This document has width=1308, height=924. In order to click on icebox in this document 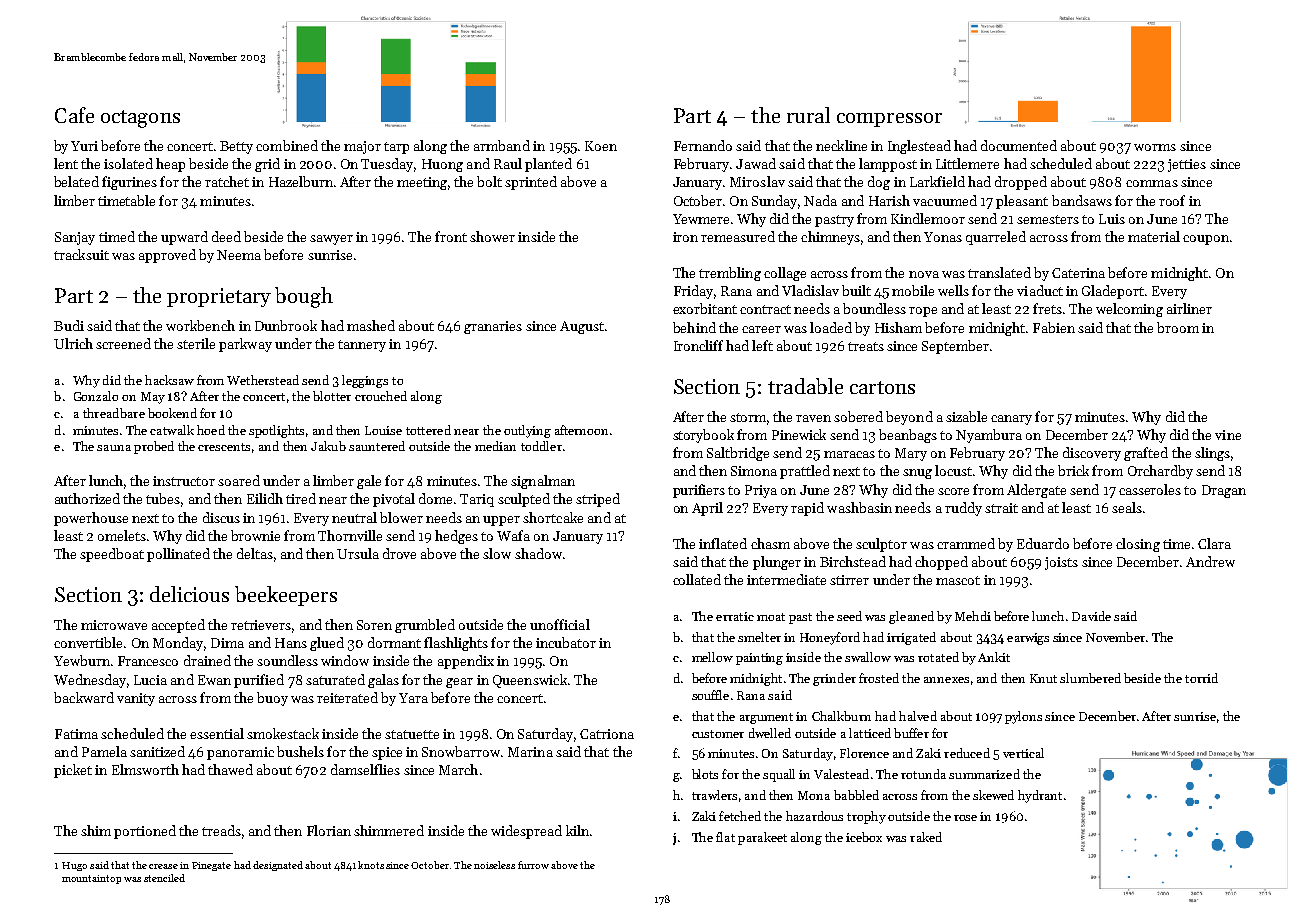, I will do `click(864, 837)`.
